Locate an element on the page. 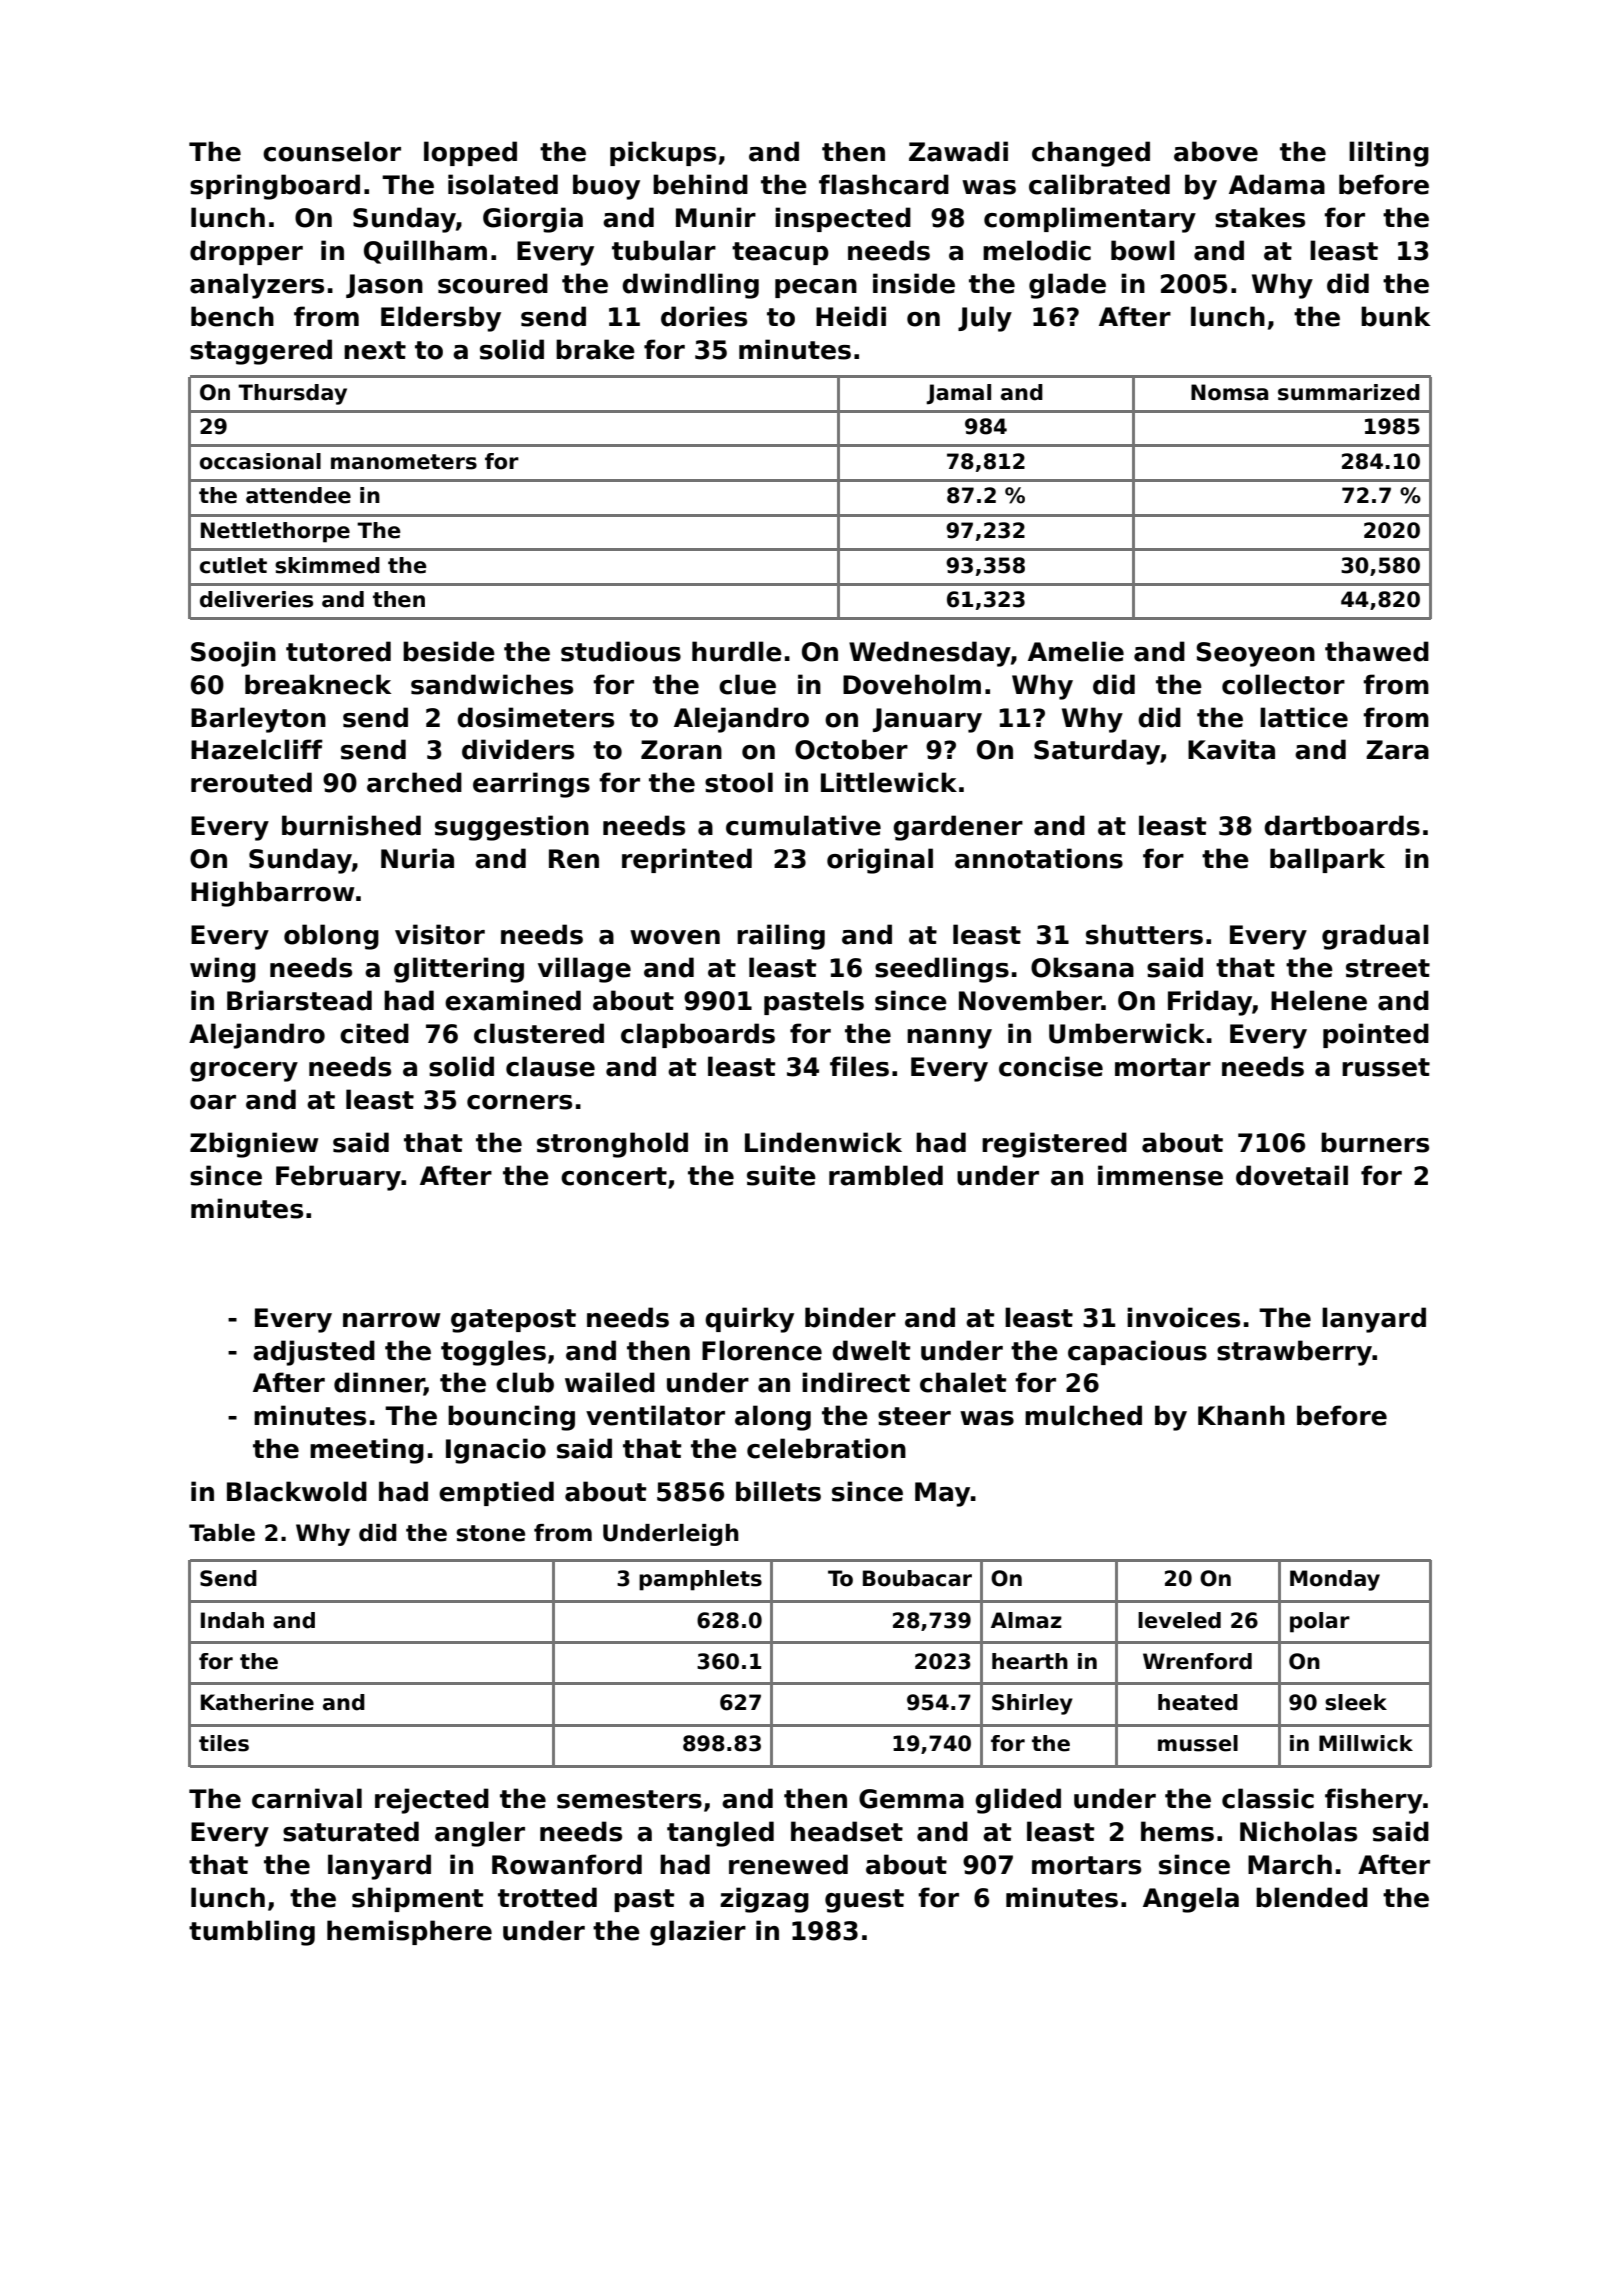 The width and height of the page is (1620, 2292). bunk is located at coordinates (1395, 316).
